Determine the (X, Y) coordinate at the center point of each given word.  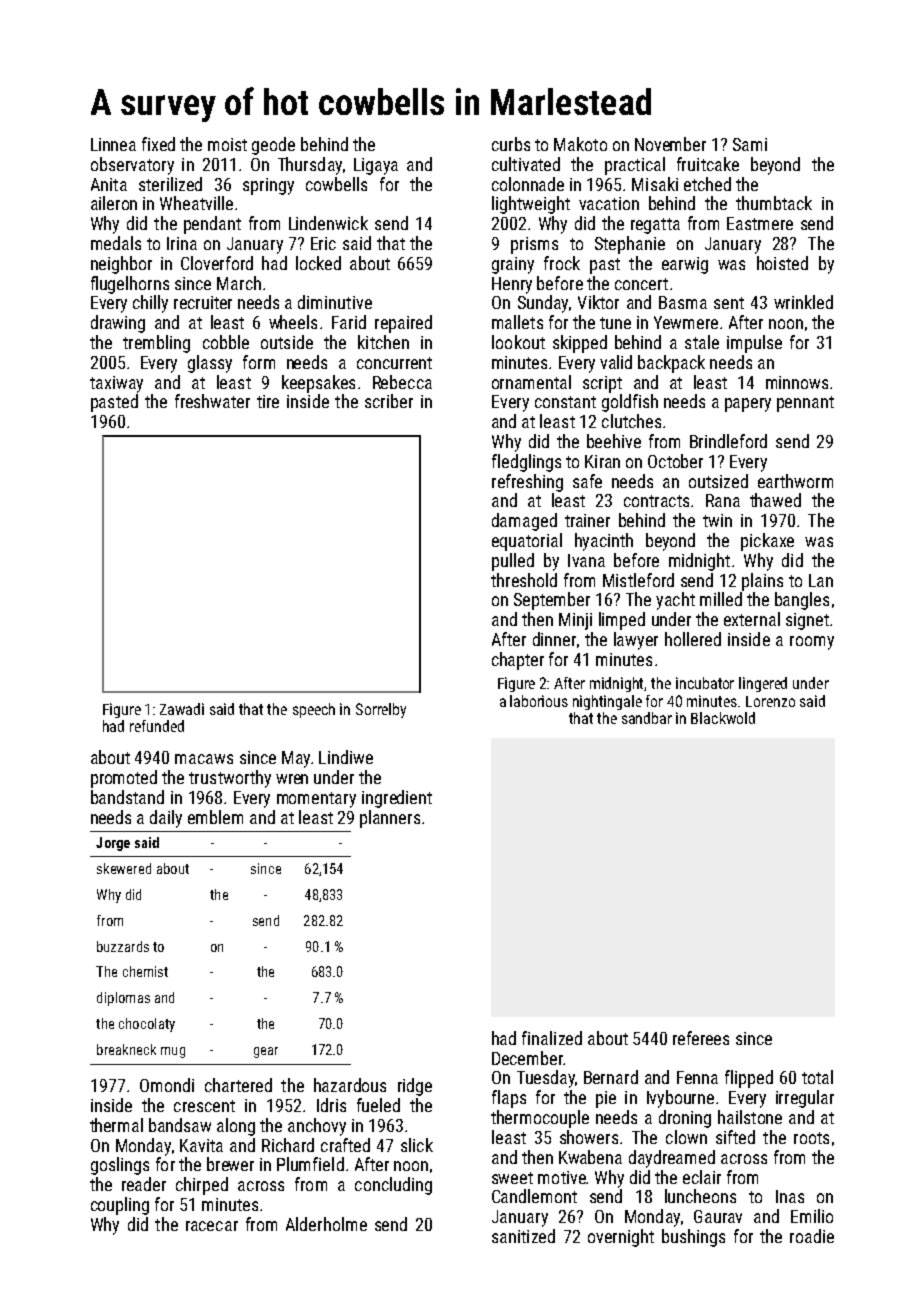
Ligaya (376, 166)
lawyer (636, 641)
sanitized (523, 1236)
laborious (539, 701)
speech (314, 710)
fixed (158, 144)
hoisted (782, 263)
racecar (212, 1226)
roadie (812, 1236)
